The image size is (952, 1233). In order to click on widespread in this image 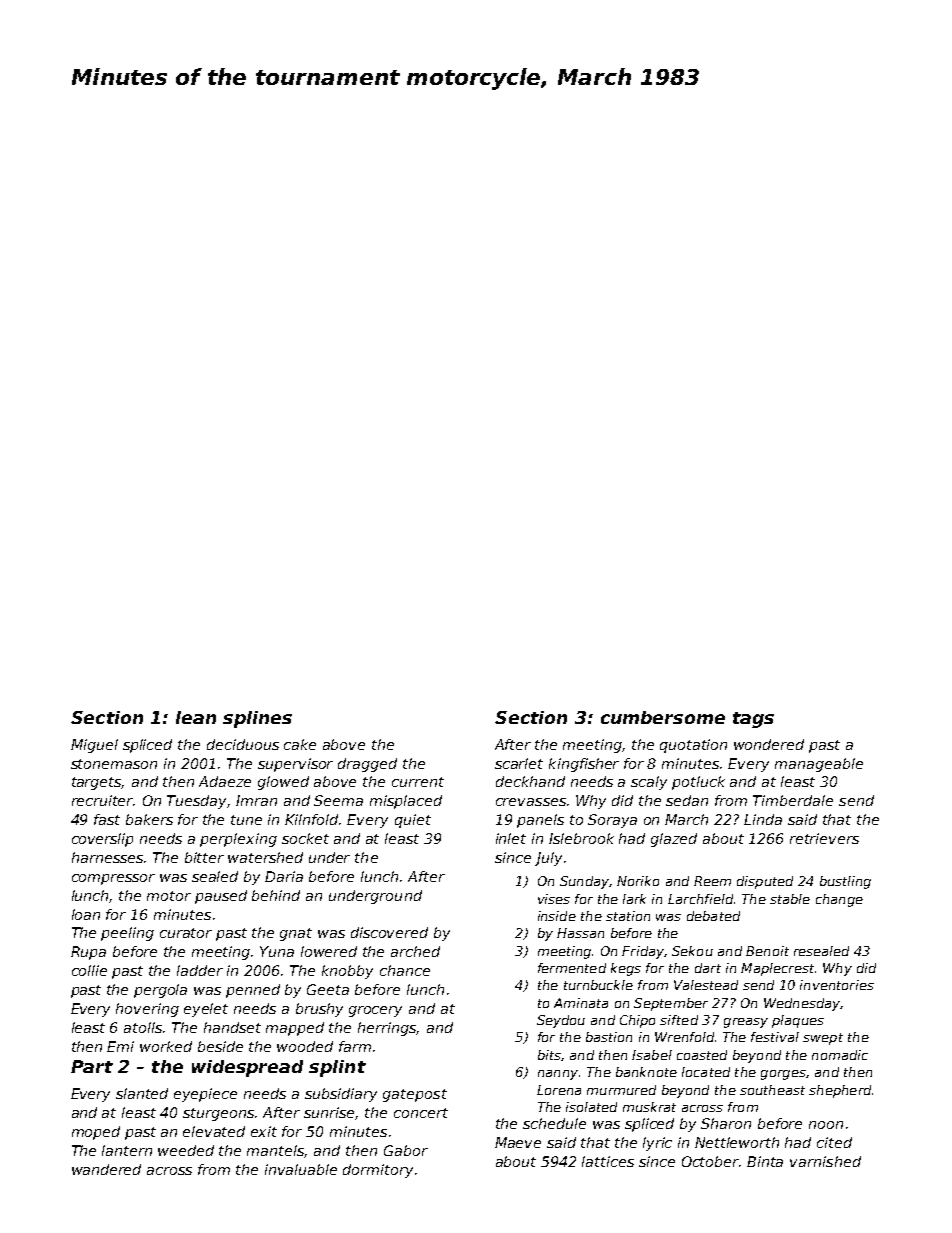, I will do `click(247, 1068)`.
